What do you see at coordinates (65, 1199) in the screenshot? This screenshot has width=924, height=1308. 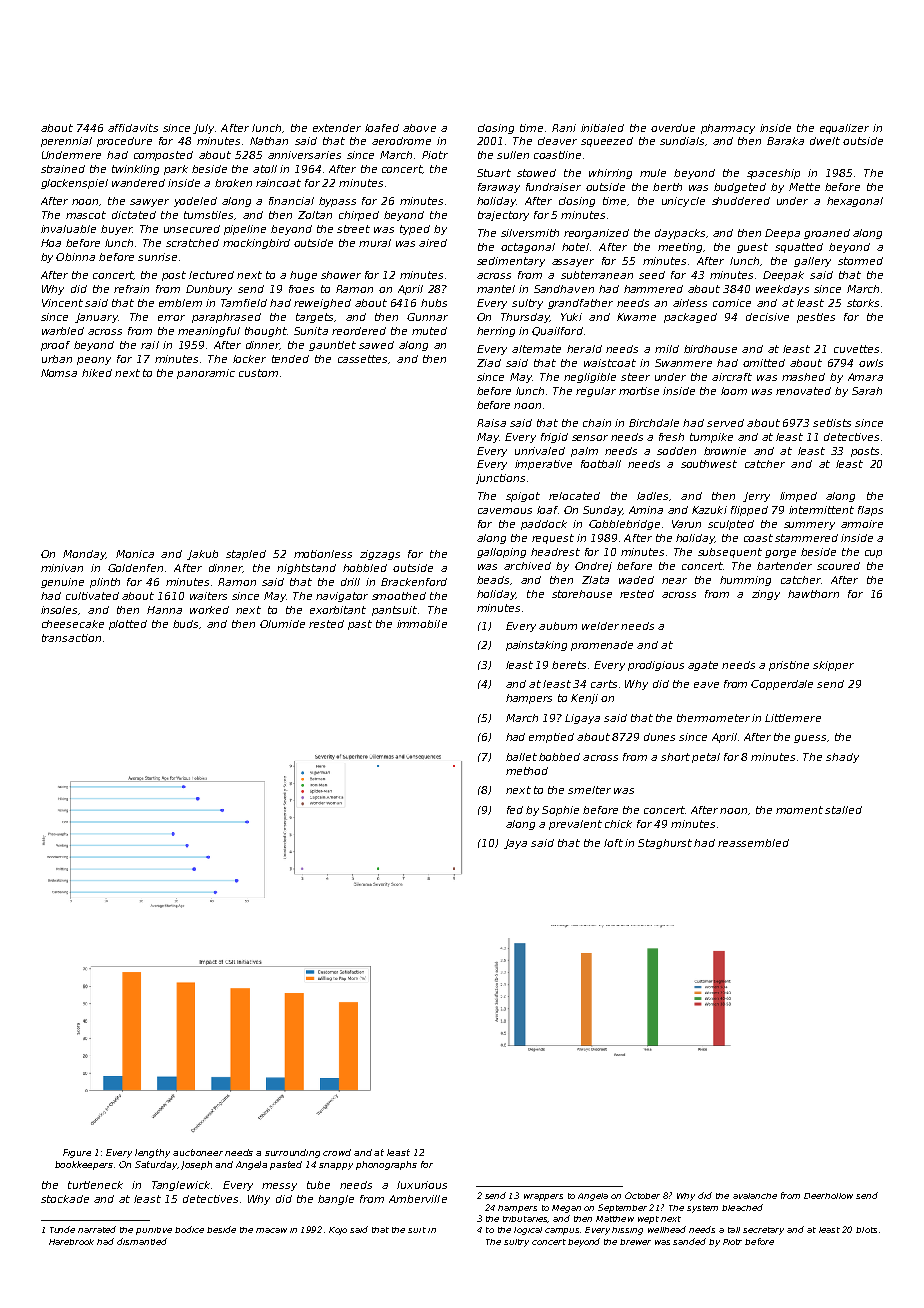 I see `stockade` at bounding box center [65, 1199].
